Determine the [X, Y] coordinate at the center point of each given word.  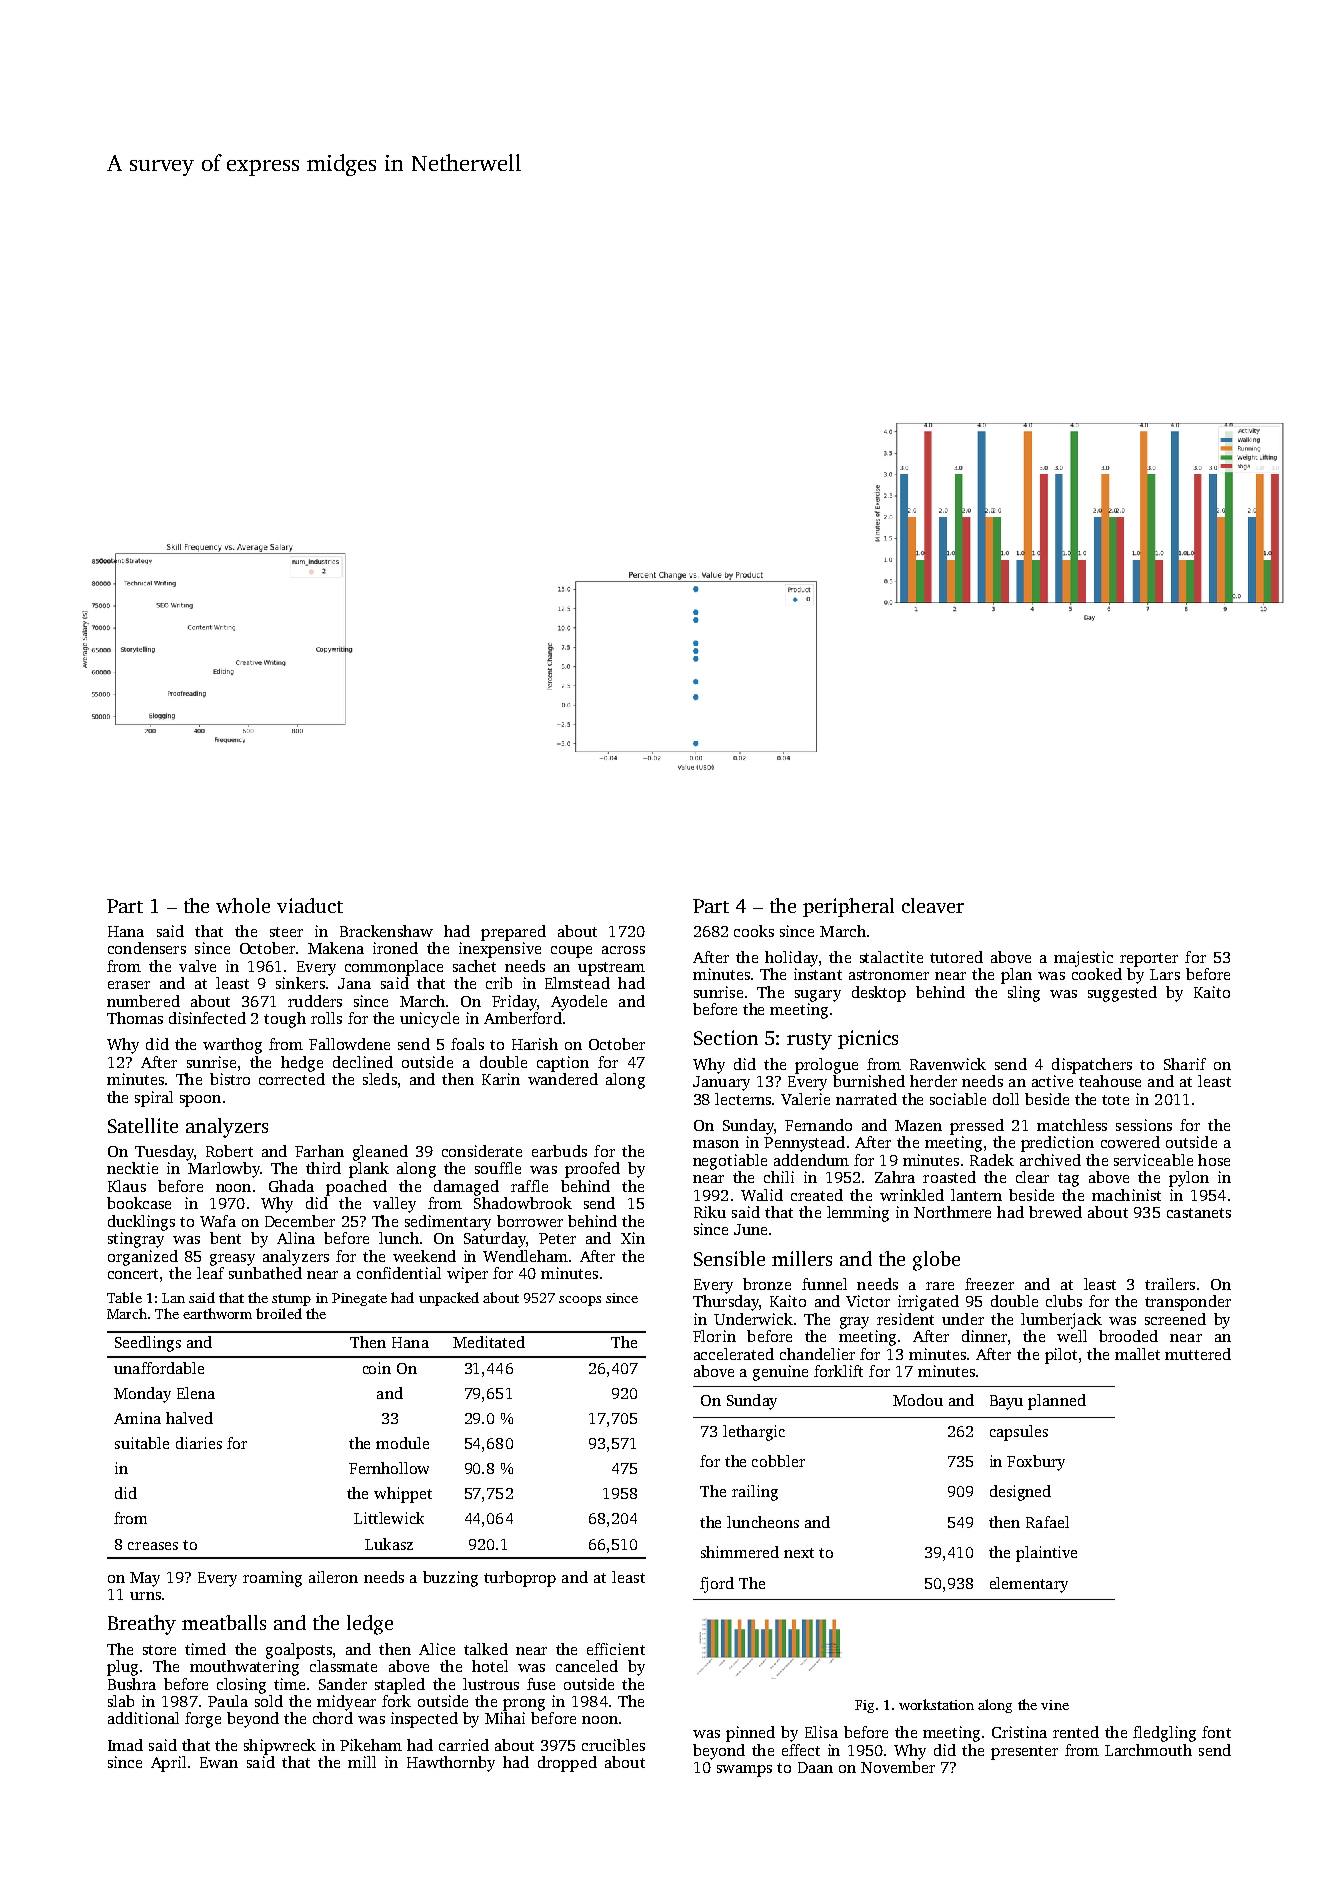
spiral [154, 1099]
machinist [1126, 1195]
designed [1020, 1493]
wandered [563, 1079]
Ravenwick [948, 1064]
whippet [403, 1495]
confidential [399, 1273]
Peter [557, 1238]
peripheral [848, 907]
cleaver [933, 905]
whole [243, 905]
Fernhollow [389, 1468]
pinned [750, 1734]
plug [122, 1668]
